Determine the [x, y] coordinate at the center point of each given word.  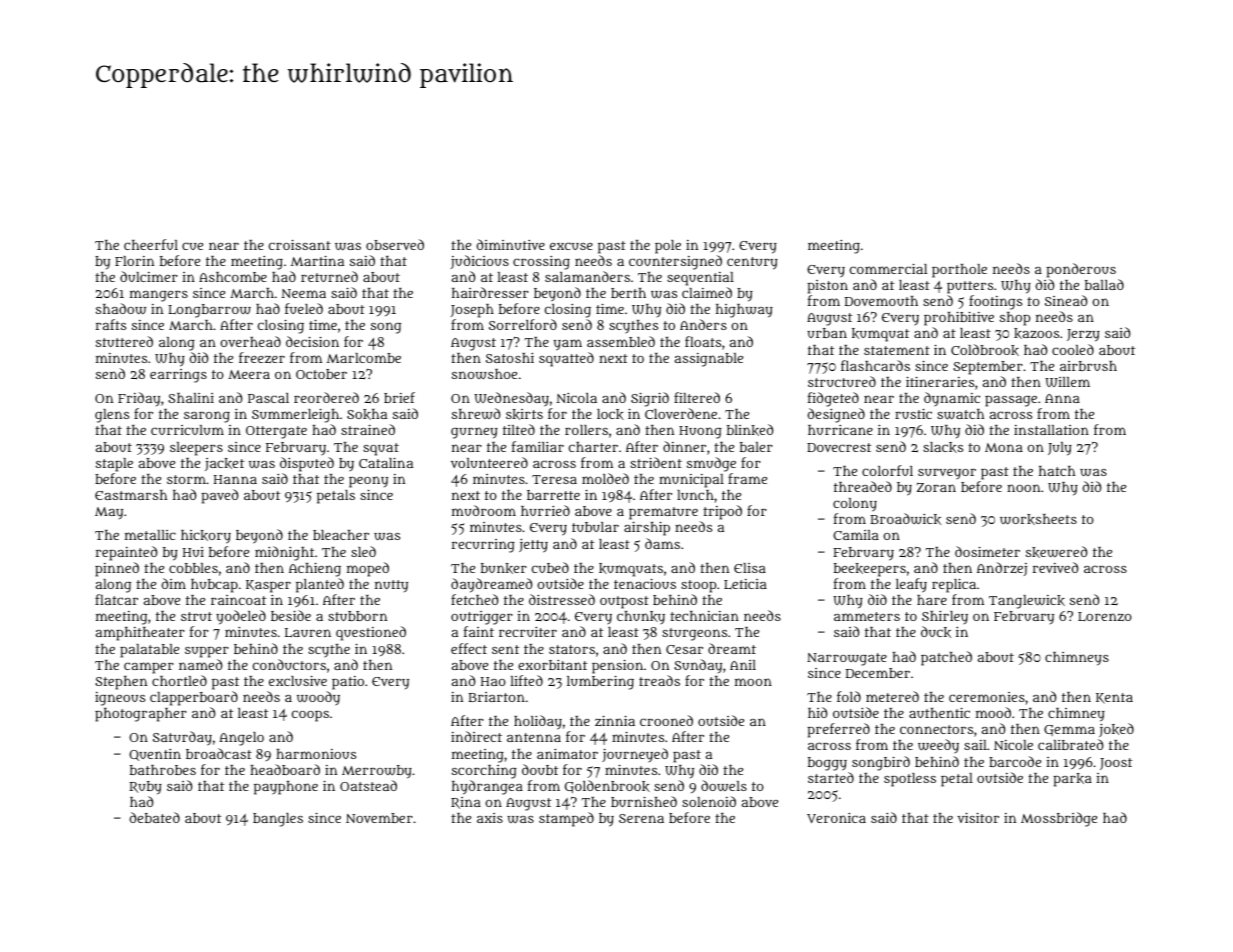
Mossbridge [1059, 819]
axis [490, 818]
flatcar [116, 599]
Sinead [1066, 300]
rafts [111, 324]
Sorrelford [523, 324]
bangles [278, 820]
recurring [483, 546]
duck [936, 632]
